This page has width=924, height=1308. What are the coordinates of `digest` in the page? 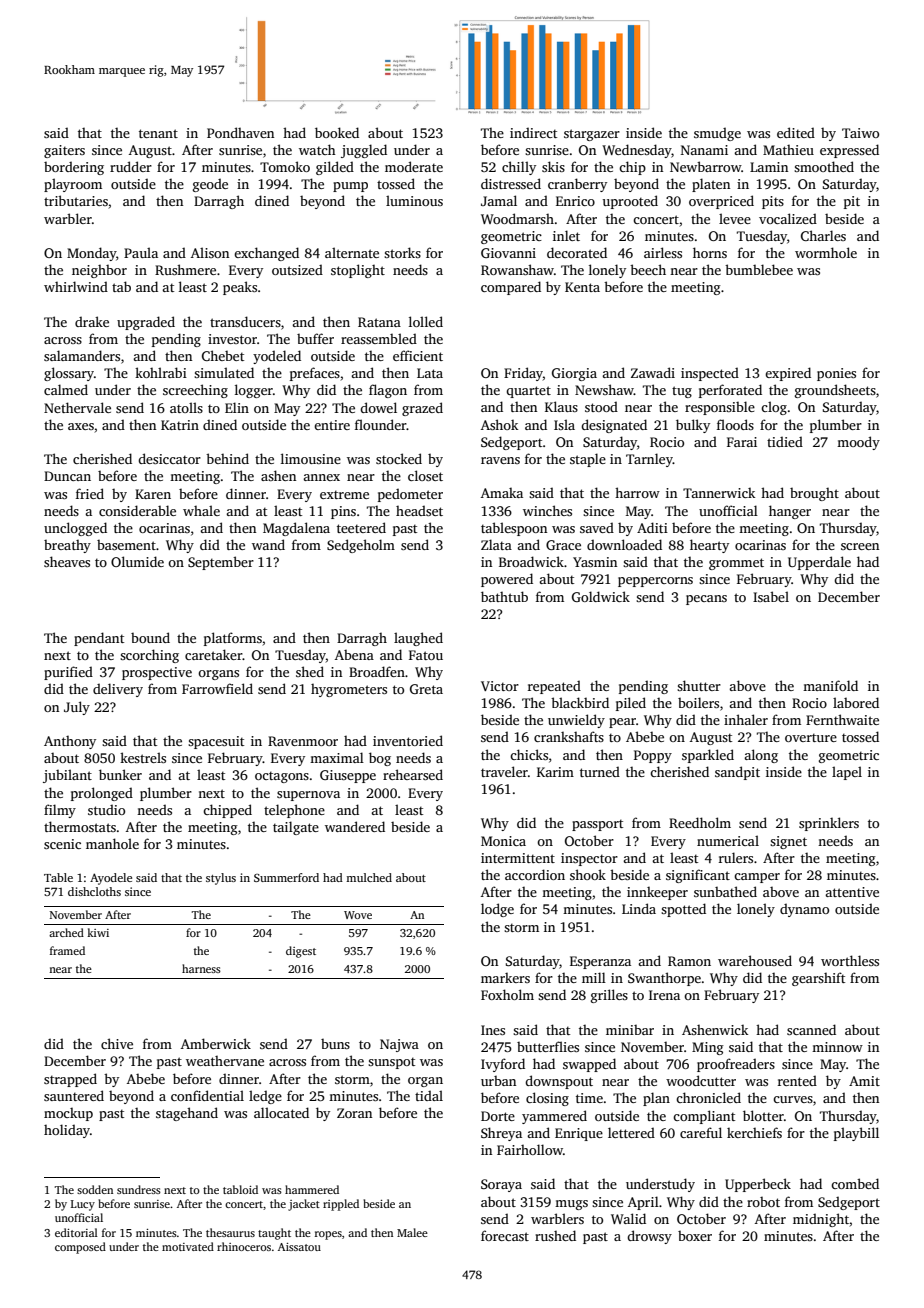 It's located at (301, 952).
